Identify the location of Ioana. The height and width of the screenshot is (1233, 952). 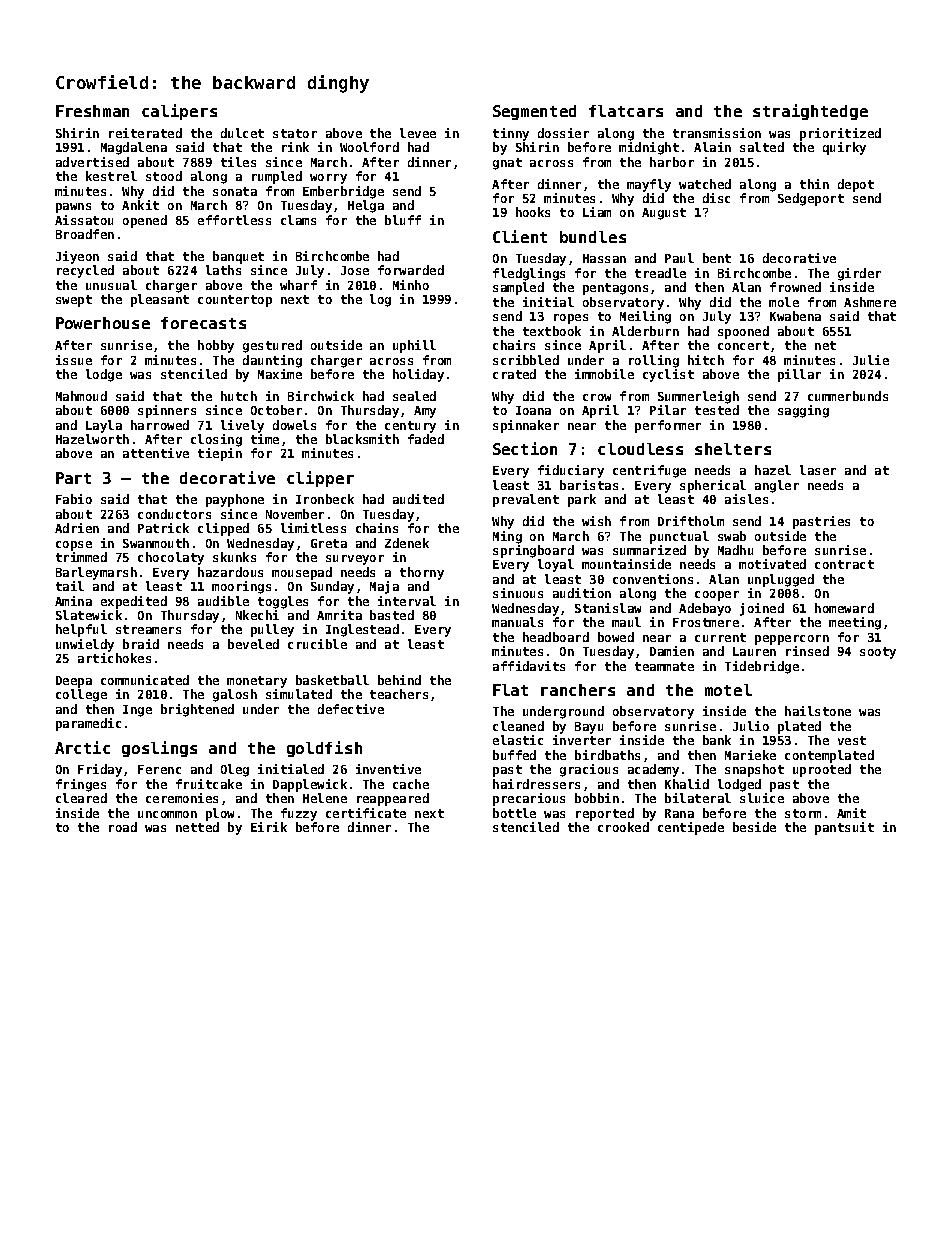
(533, 410).
